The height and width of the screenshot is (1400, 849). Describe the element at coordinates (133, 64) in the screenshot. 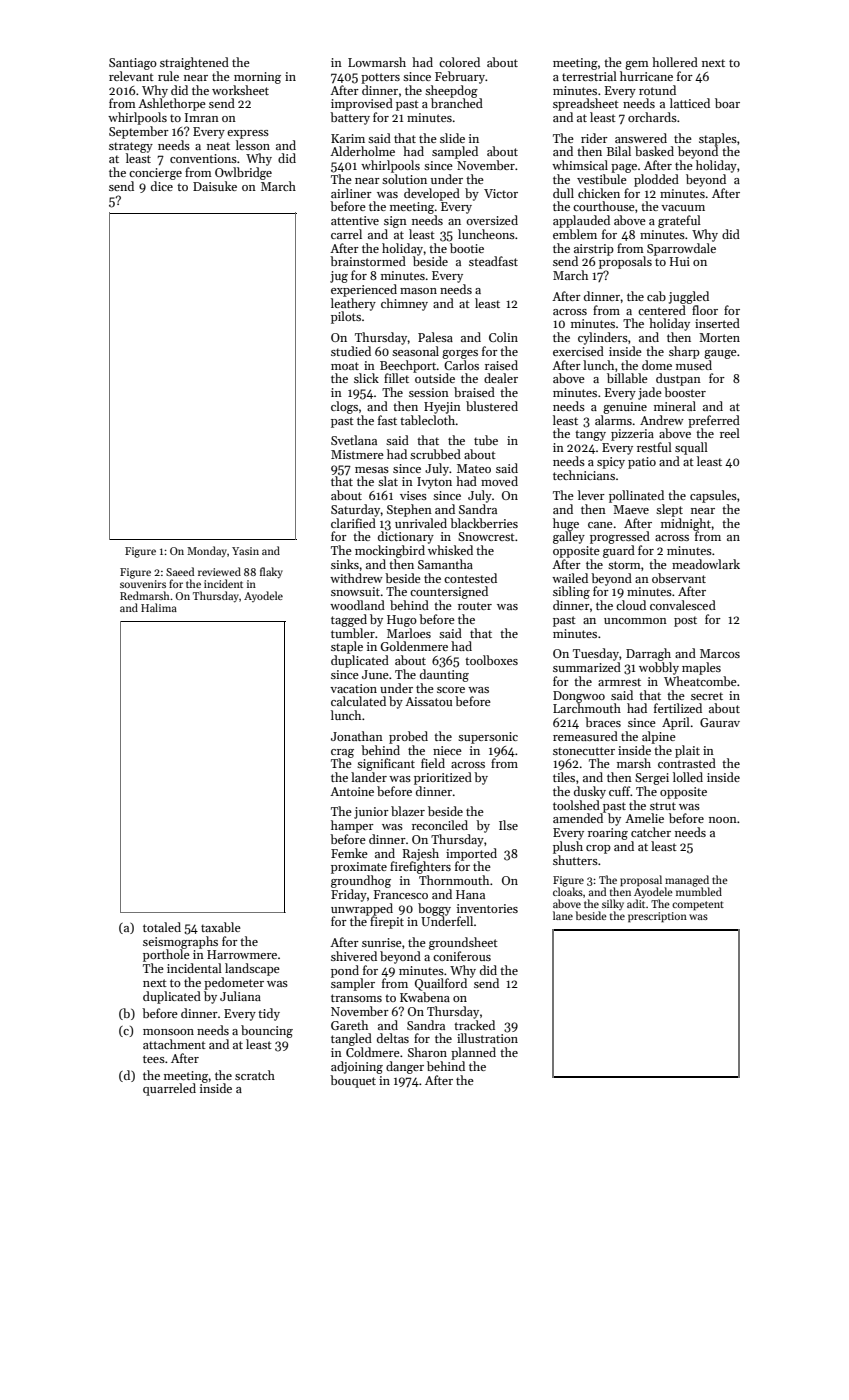

I see `Santiago` at that location.
